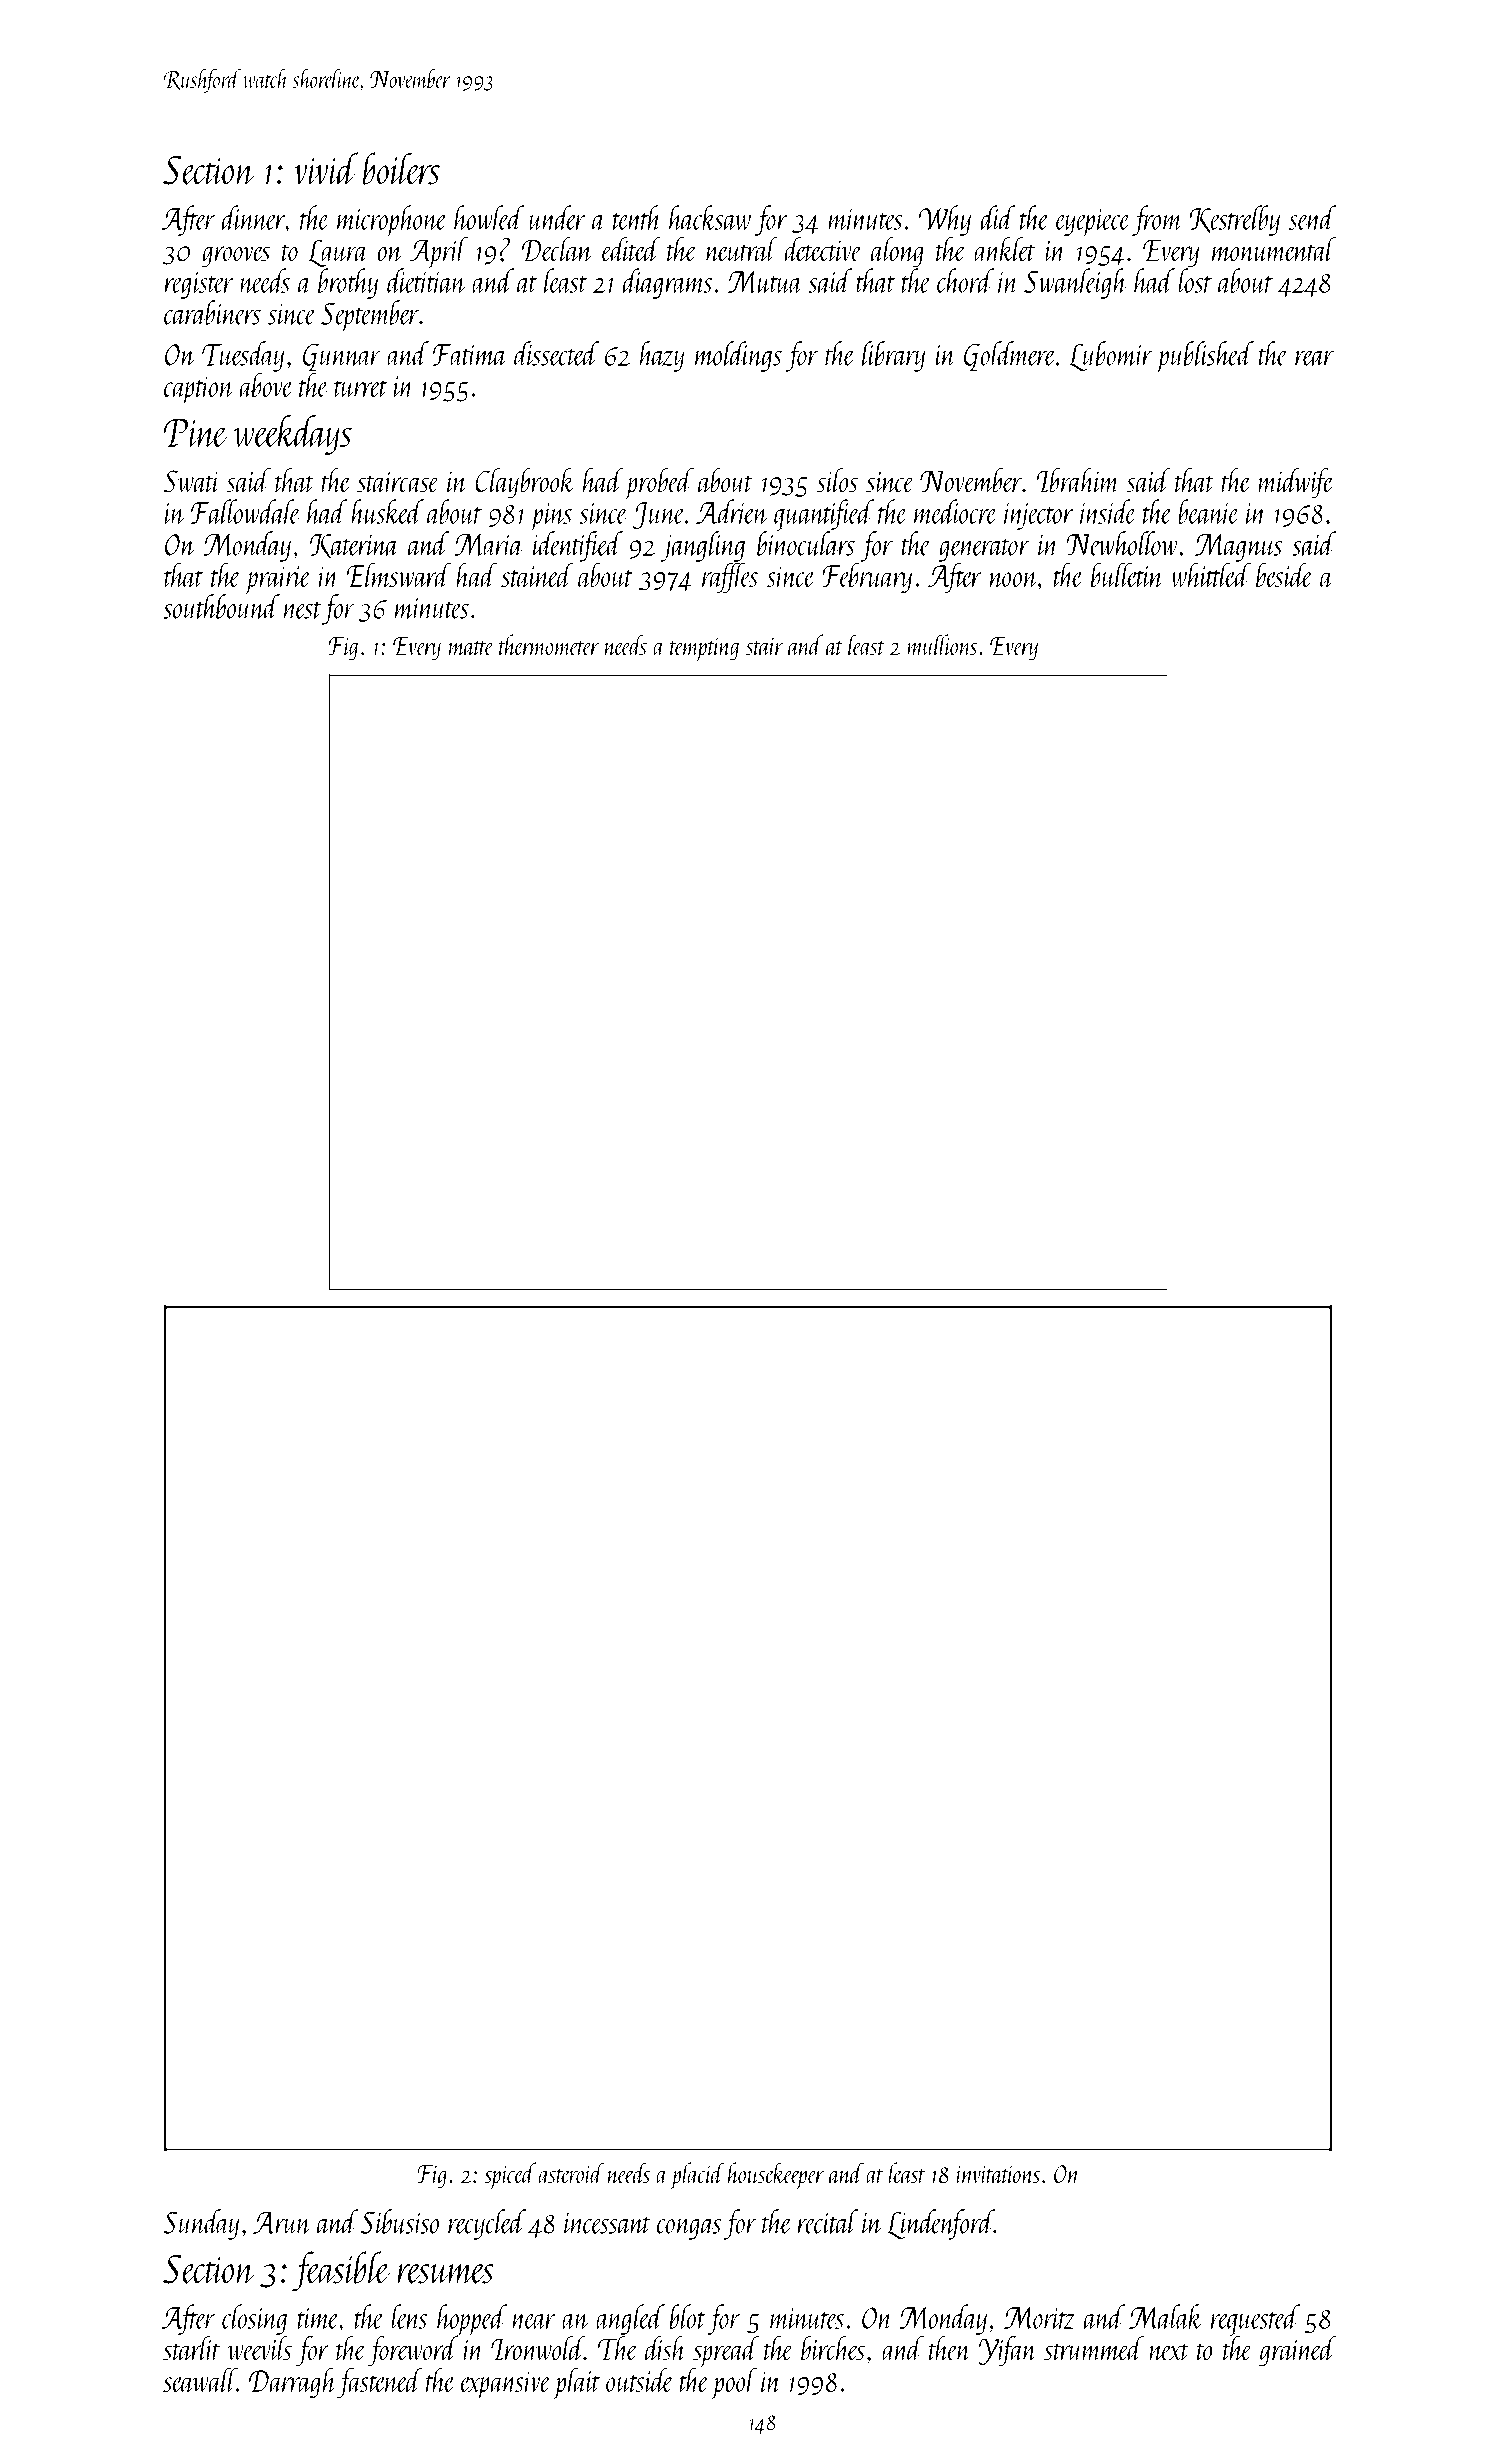 Image resolution: width=1496 pixels, height=2464 pixels. Describe the element at coordinates (221, 606) in the image. I see `southbound` at that location.
